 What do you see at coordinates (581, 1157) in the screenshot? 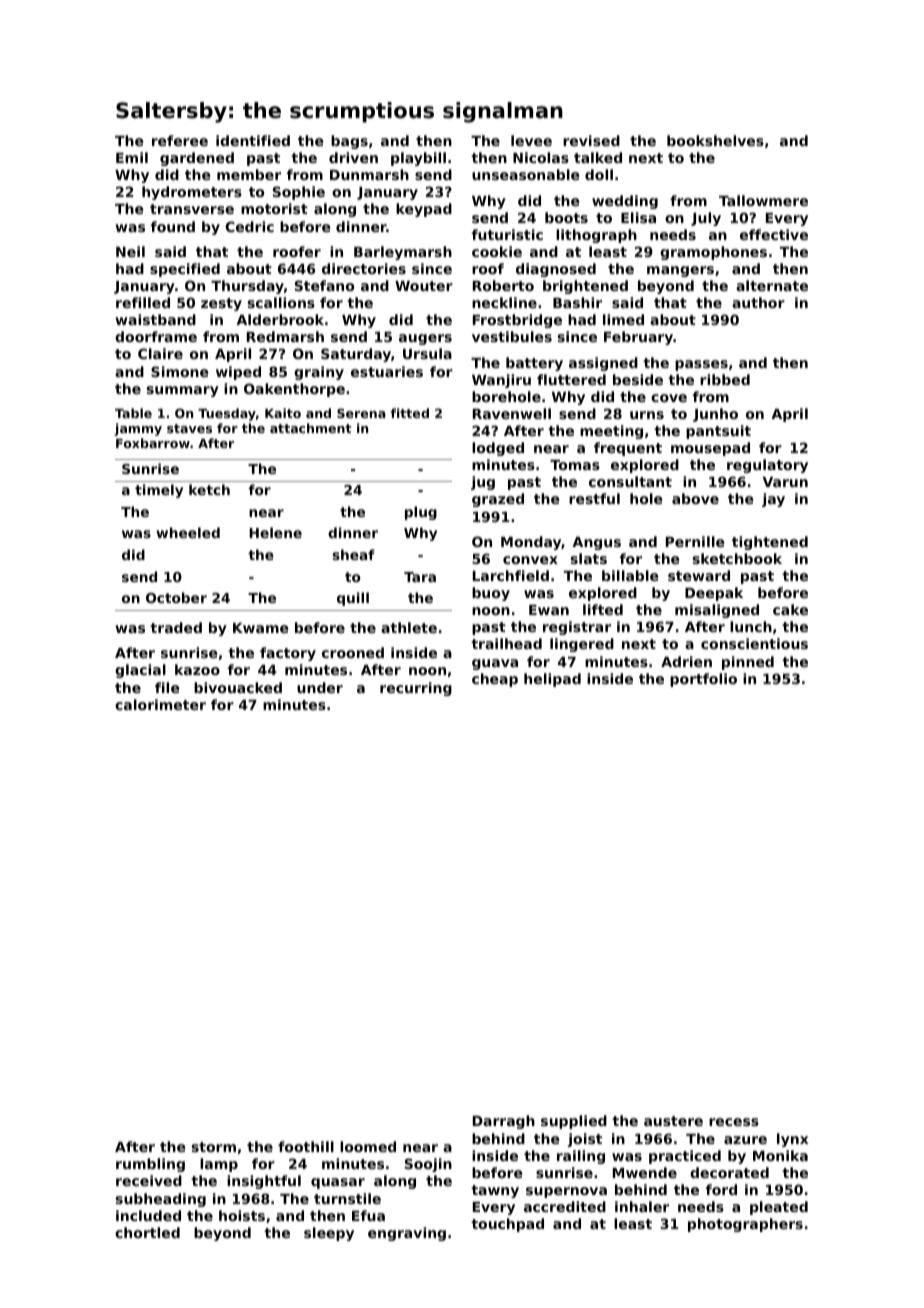
I see `railing` at bounding box center [581, 1157].
